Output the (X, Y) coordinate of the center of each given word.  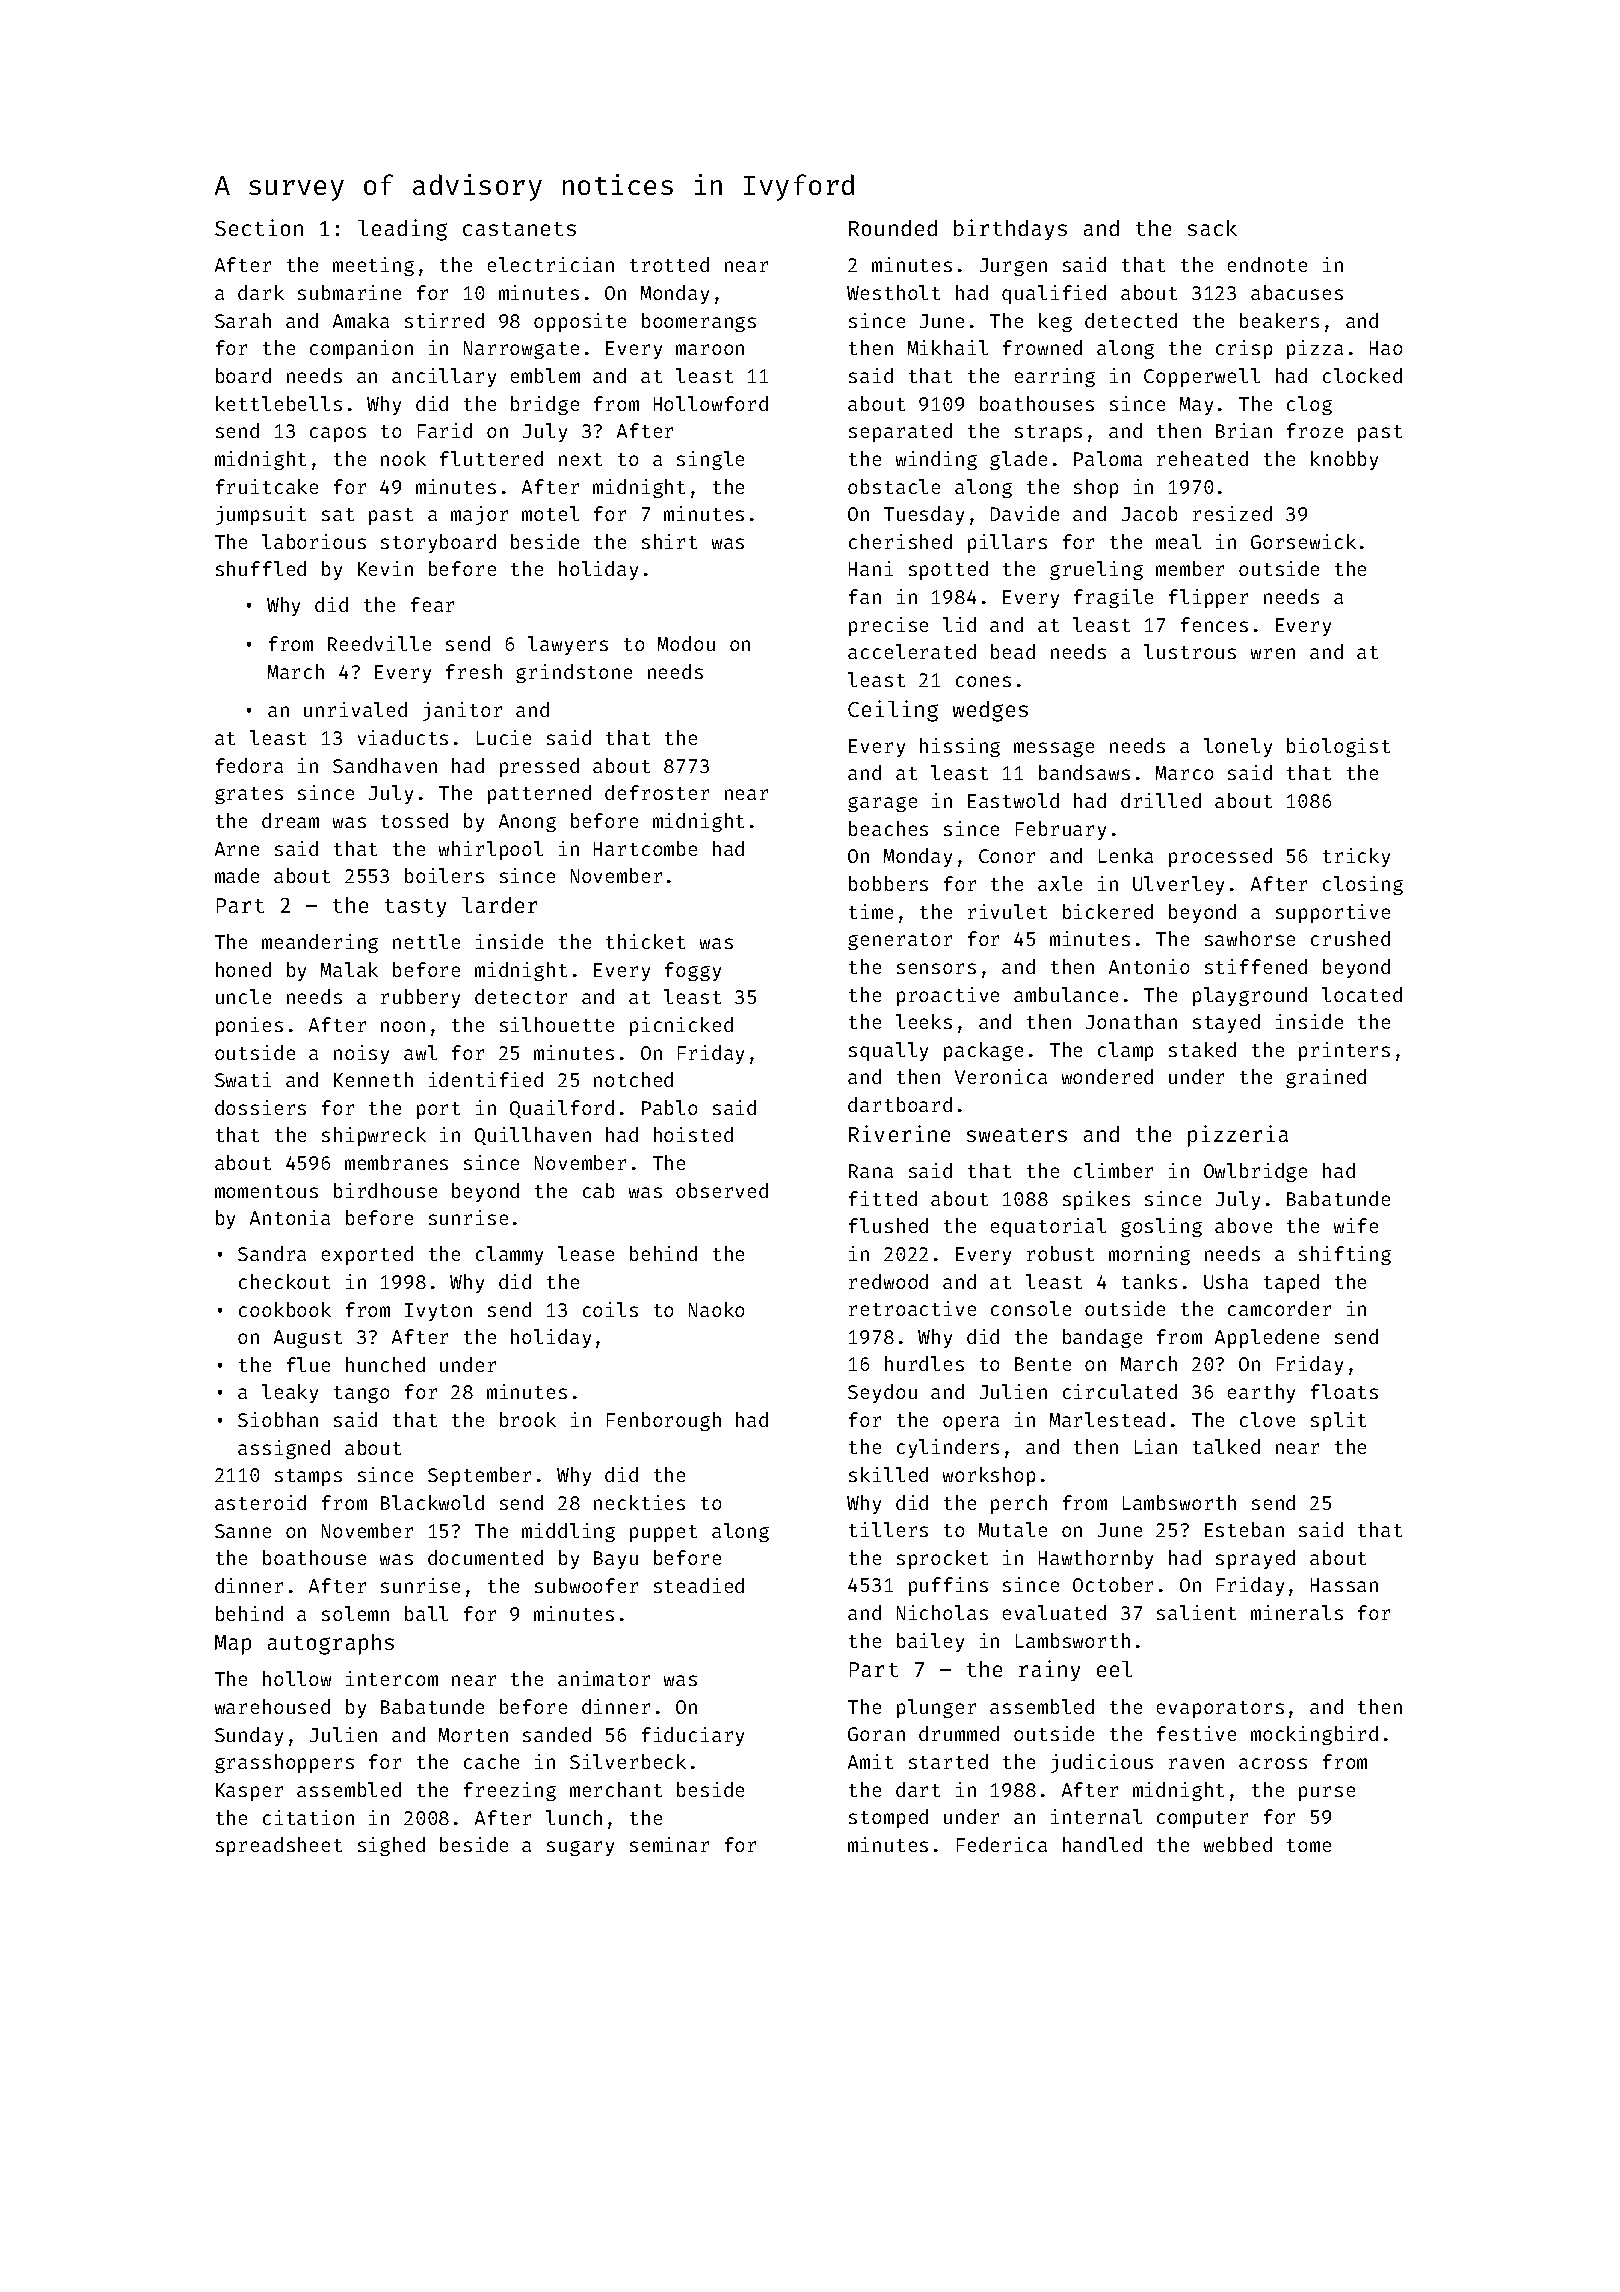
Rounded (893, 228)
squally (888, 1051)
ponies (249, 1026)
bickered (1108, 911)
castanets (519, 229)
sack (1212, 228)
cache (491, 1761)
